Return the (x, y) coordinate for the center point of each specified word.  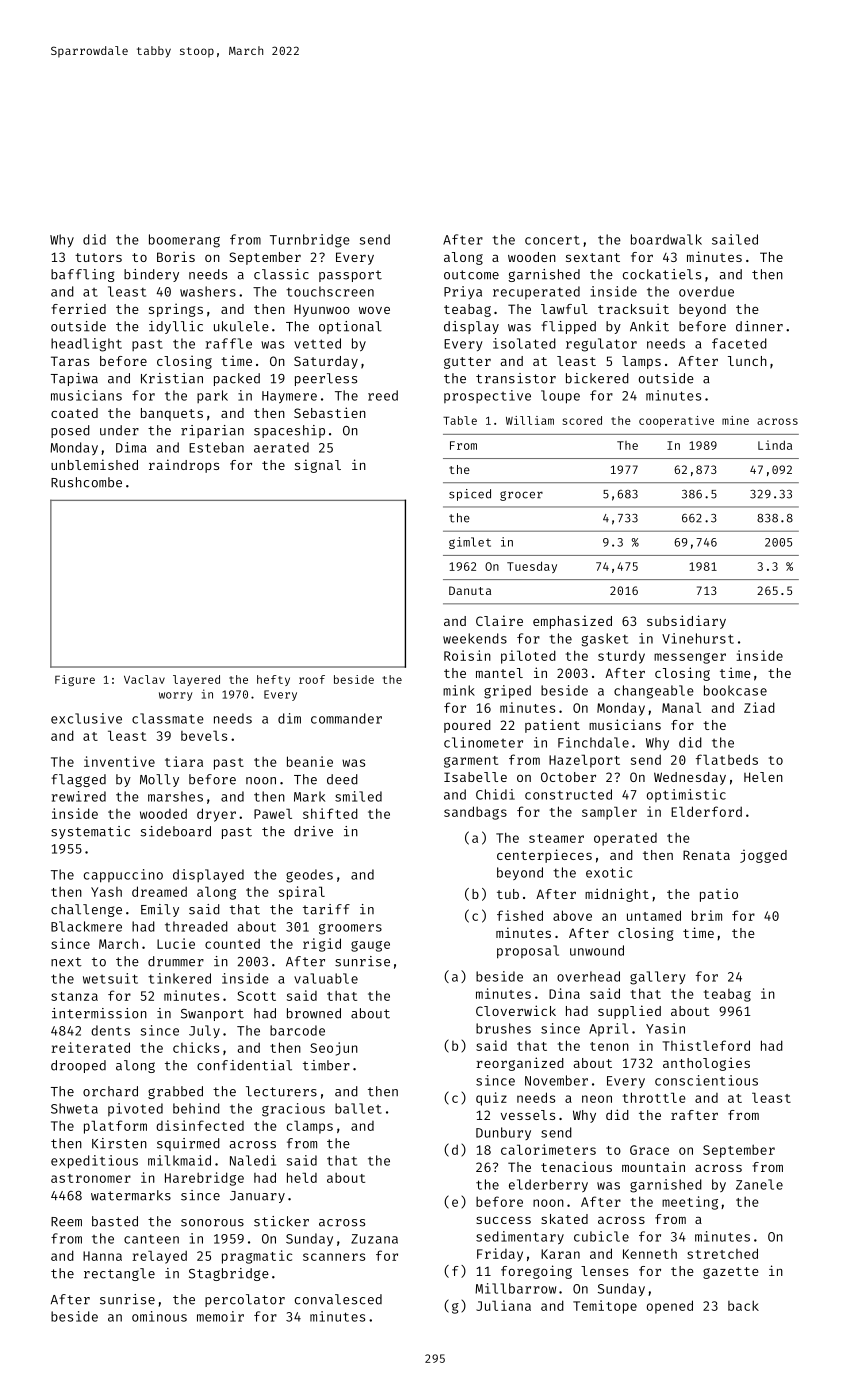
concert (552, 240)
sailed (735, 239)
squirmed (188, 1144)
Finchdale (593, 742)
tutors (98, 257)
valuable (326, 978)
